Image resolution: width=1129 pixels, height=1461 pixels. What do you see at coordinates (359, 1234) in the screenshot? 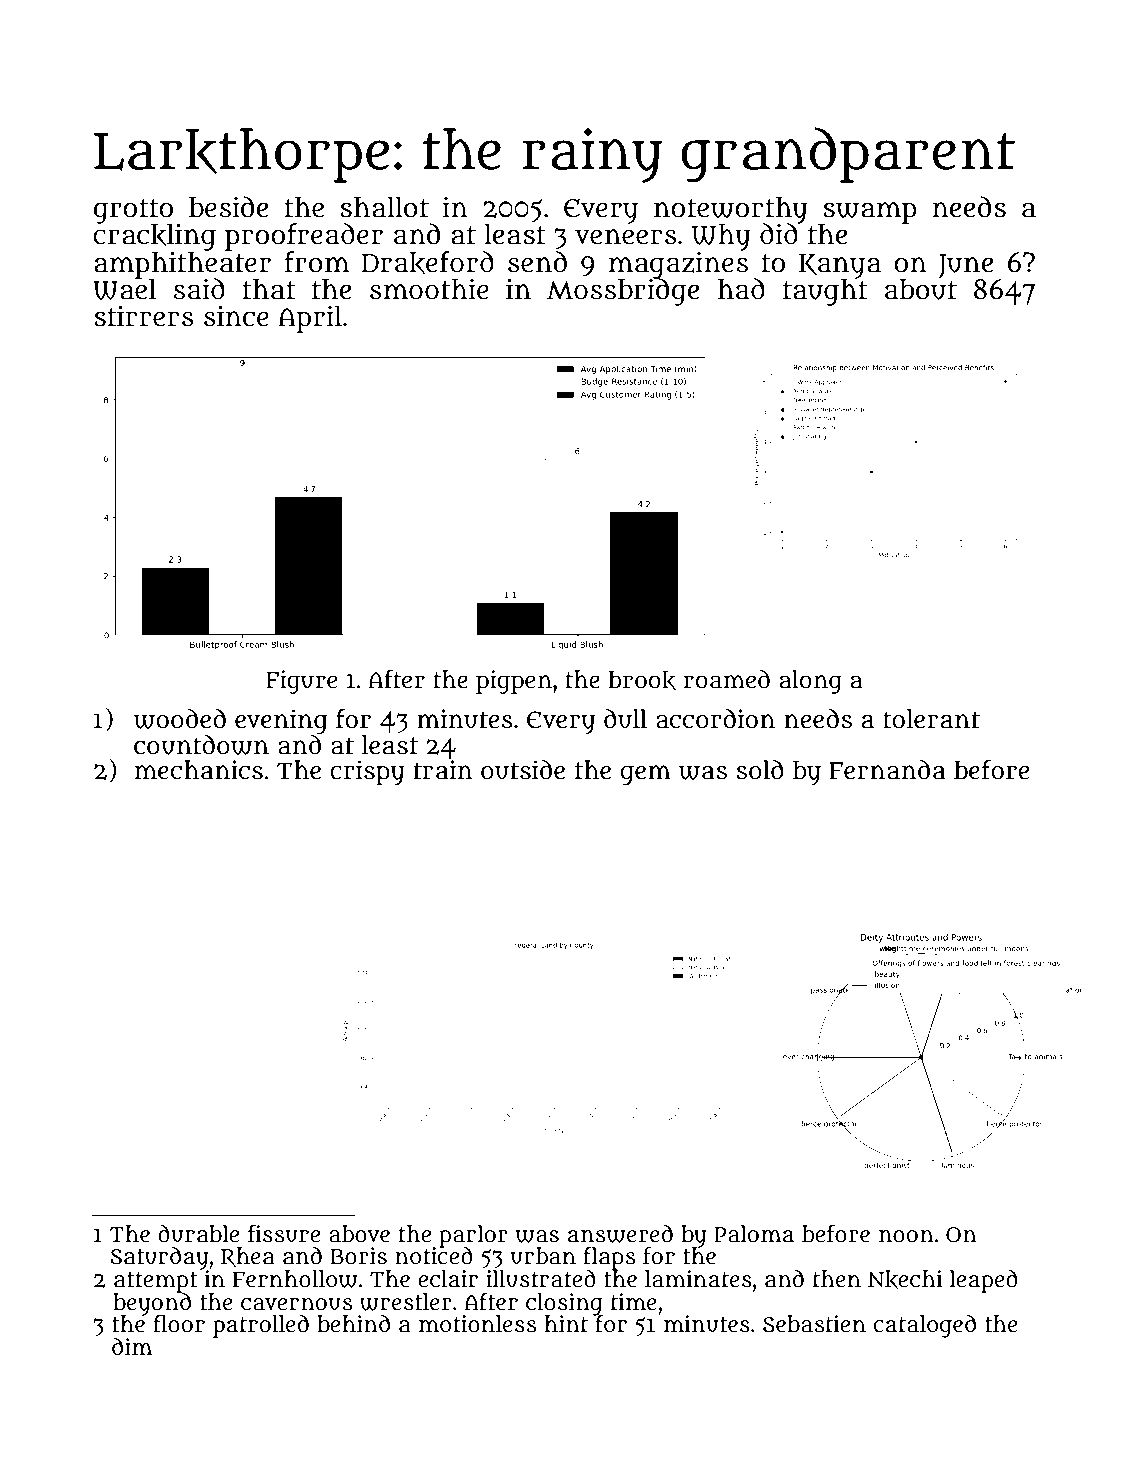
I see `above` at bounding box center [359, 1234].
